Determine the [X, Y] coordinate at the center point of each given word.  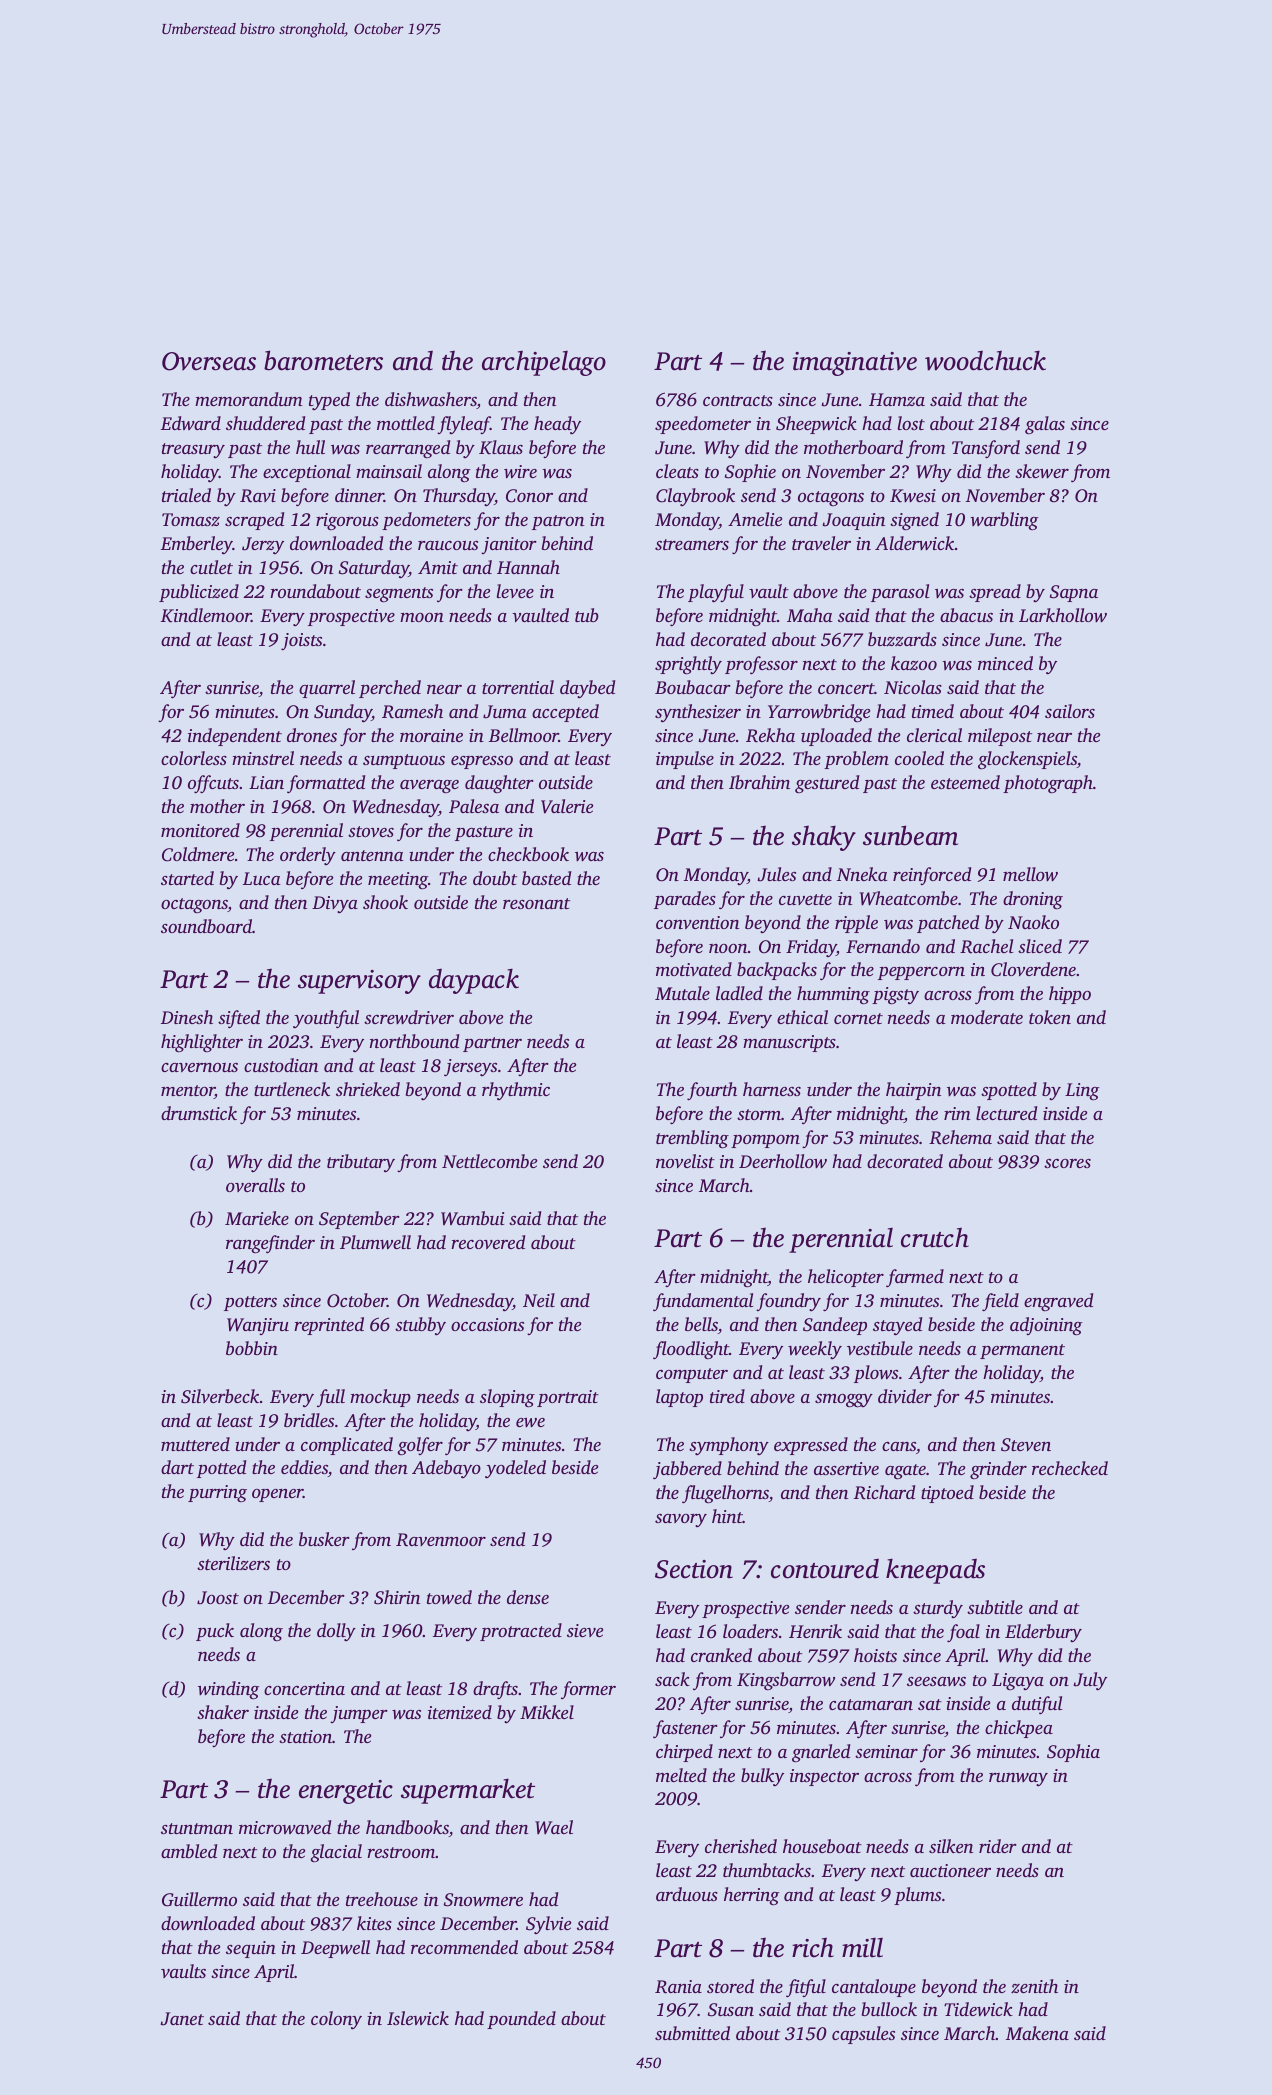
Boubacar [693, 687]
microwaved [285, 1827]
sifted [239, 1019]
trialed [186, 495]
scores [1067, 1163]
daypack [474, 981]
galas [1045, 425]
